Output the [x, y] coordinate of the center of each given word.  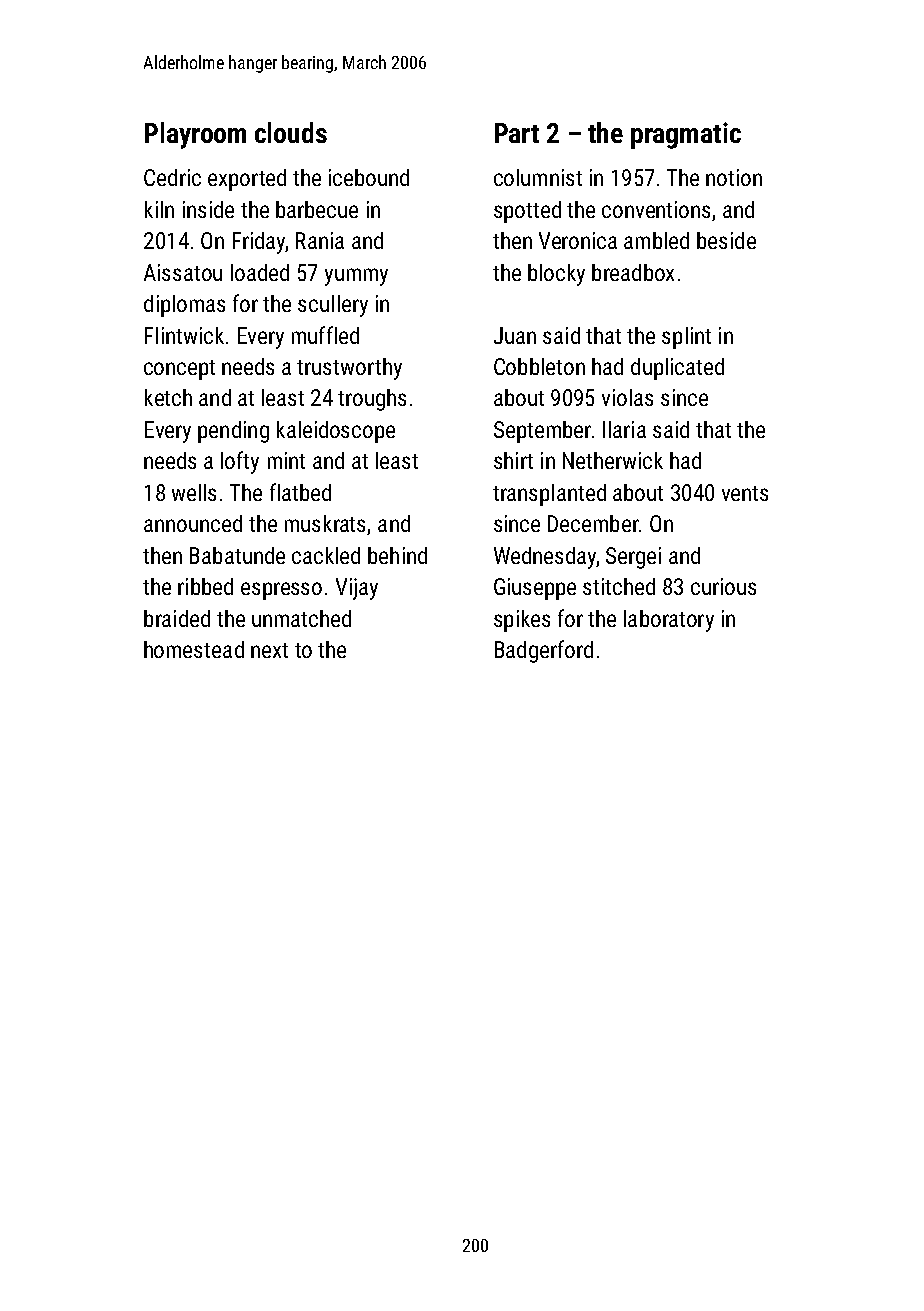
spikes [522, 621]
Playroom [195, 135]
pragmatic [686, 135]
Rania [320, 240]
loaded [260, 272]
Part [517, 133]
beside [726, 240]
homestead [194, 649]
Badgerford [544, 651]
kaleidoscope [336, 432]
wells [194, 492]
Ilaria [624, 429]
